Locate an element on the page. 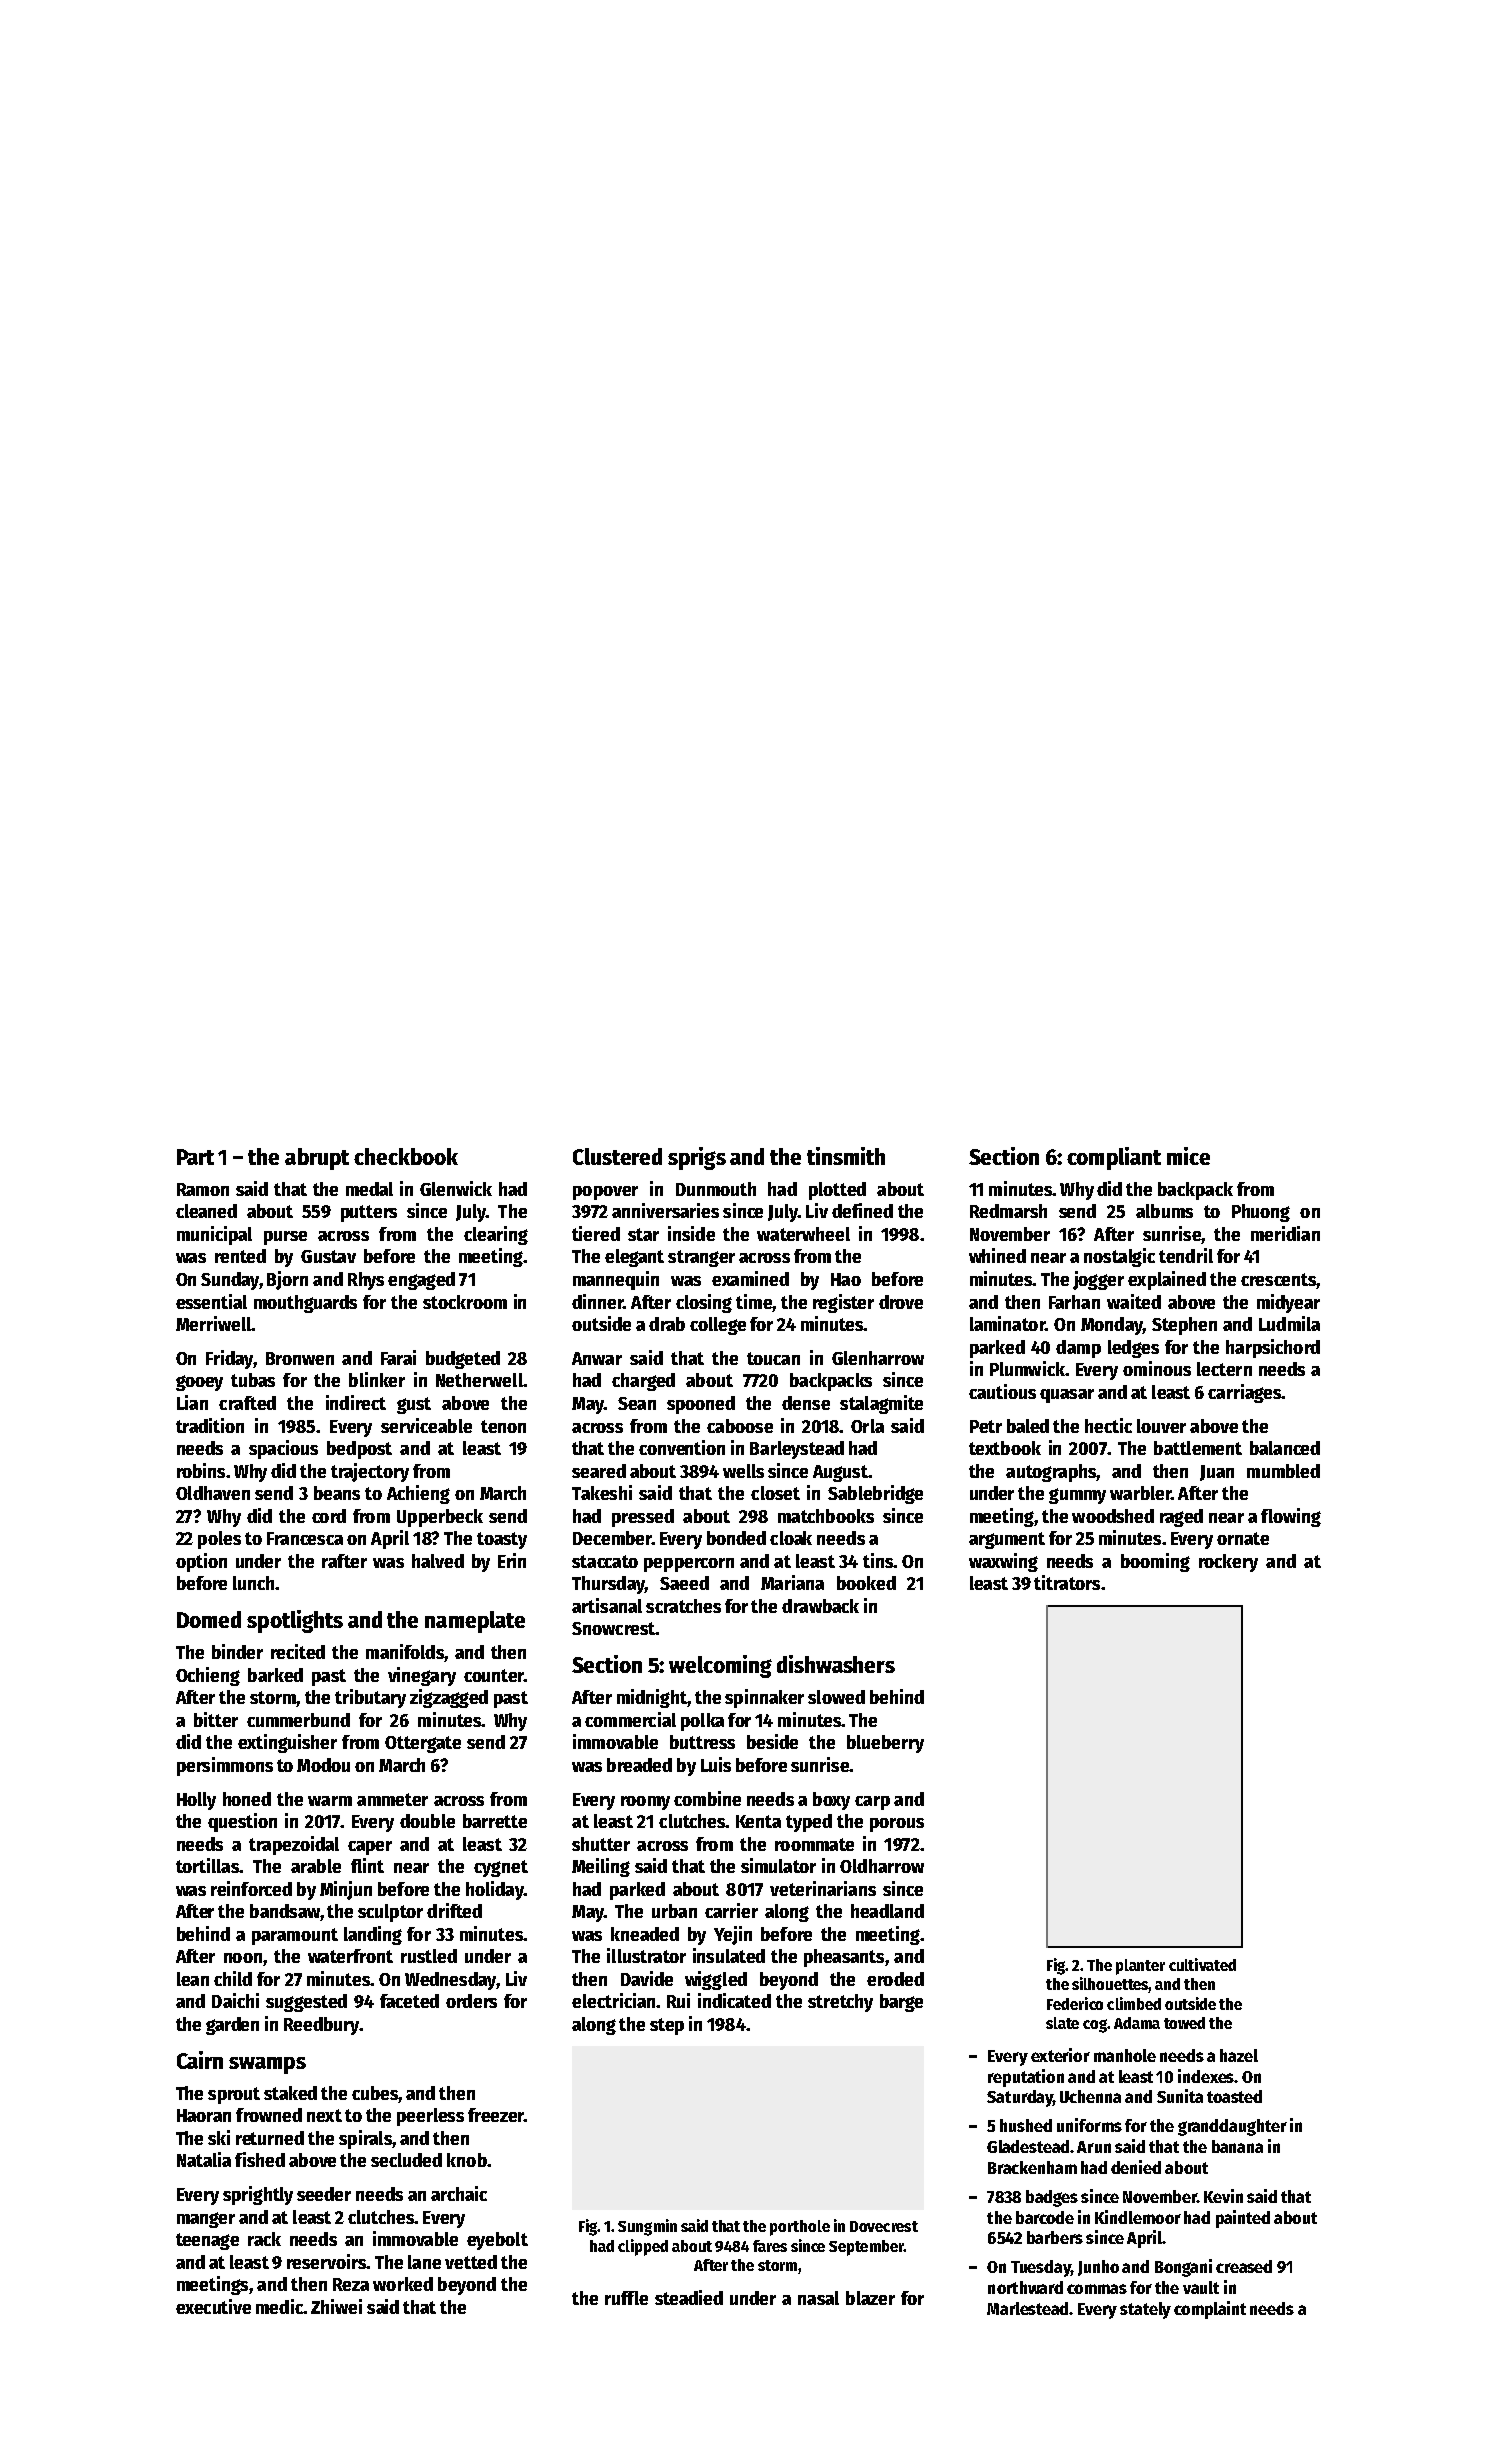  Mariana is located at coordinates (792, 1582).
